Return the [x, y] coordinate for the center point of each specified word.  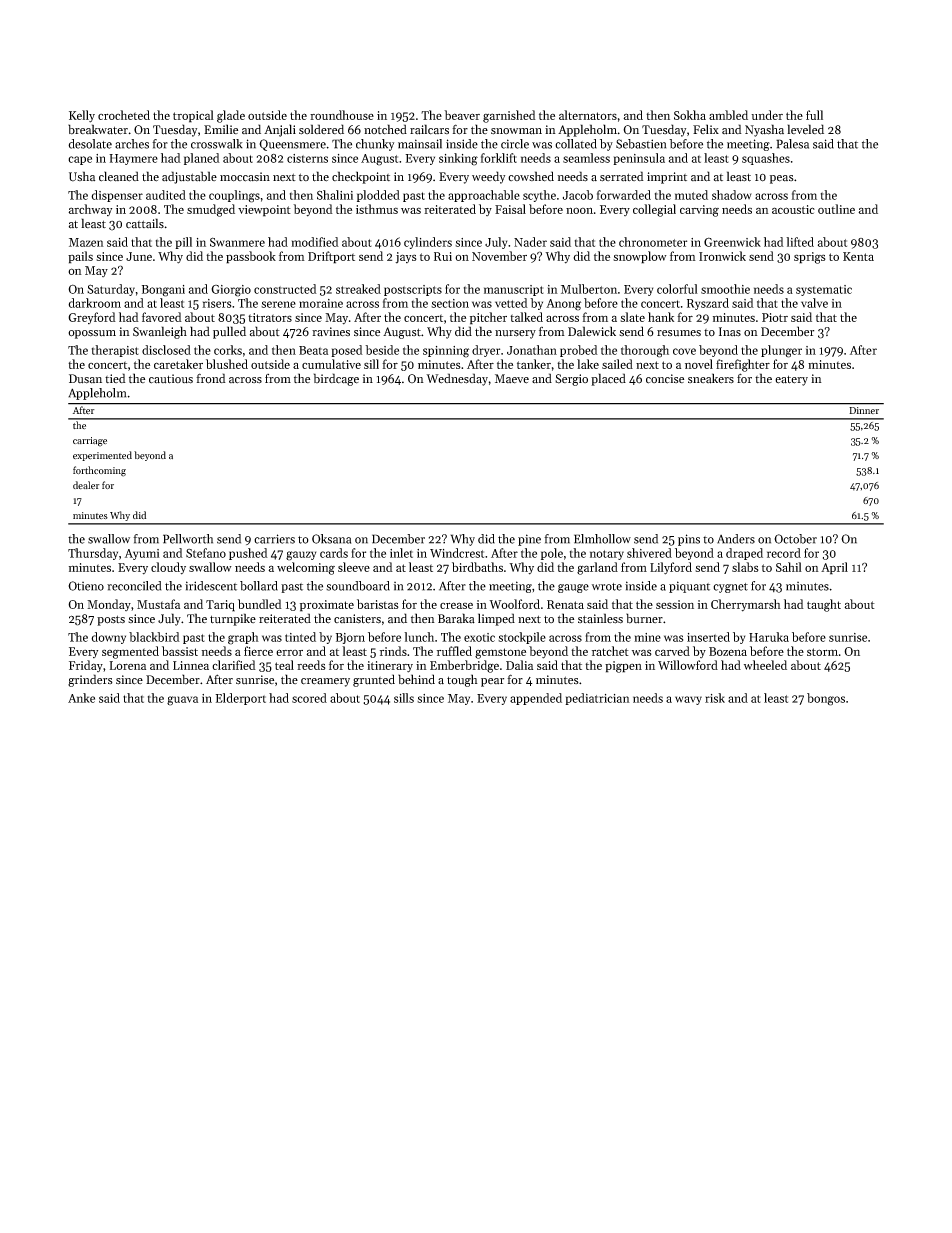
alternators [588, 115]
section [450, 303]
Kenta [858, 256]
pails [80, 257]
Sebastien [641, 144]
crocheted [124, 115]
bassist [180, 651]
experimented [102, 456]
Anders [736, 539]
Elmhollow [602, 539]
